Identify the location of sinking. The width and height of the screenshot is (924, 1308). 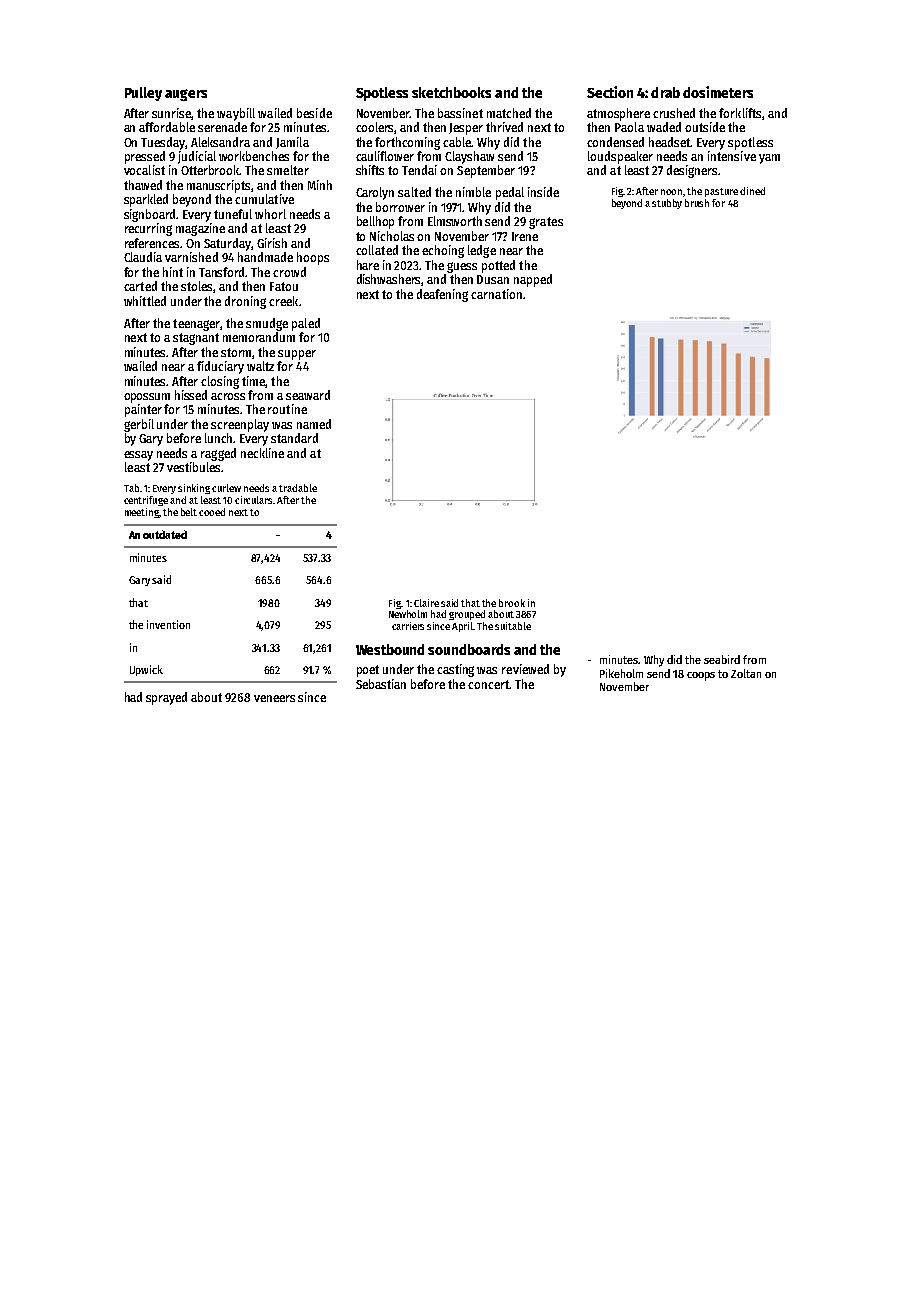
(194, 489).
